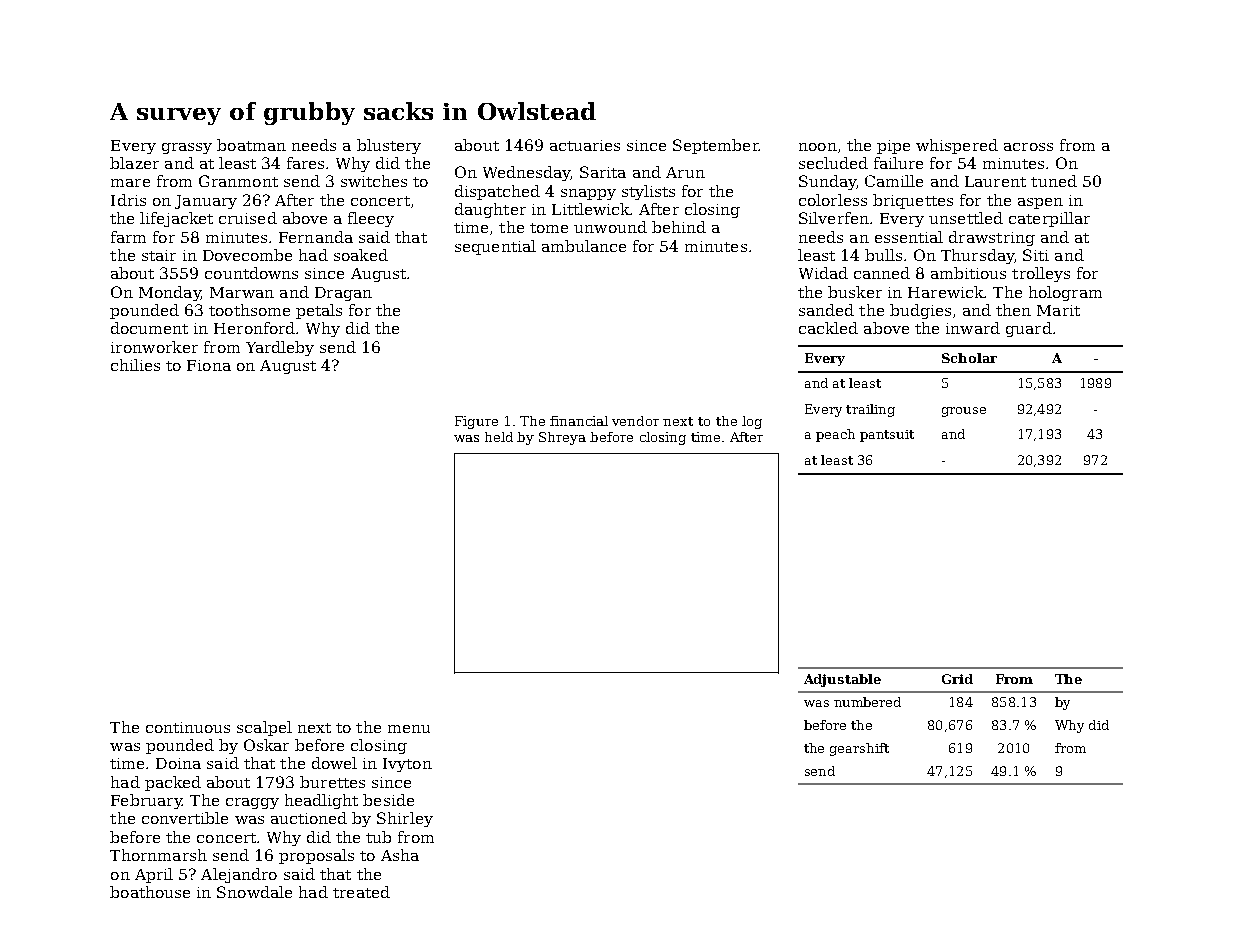 This image has width=1233, height=952. What do you see at coordinates (499, 437) in the image?
I see `held` at bounding box center [499, 437].
